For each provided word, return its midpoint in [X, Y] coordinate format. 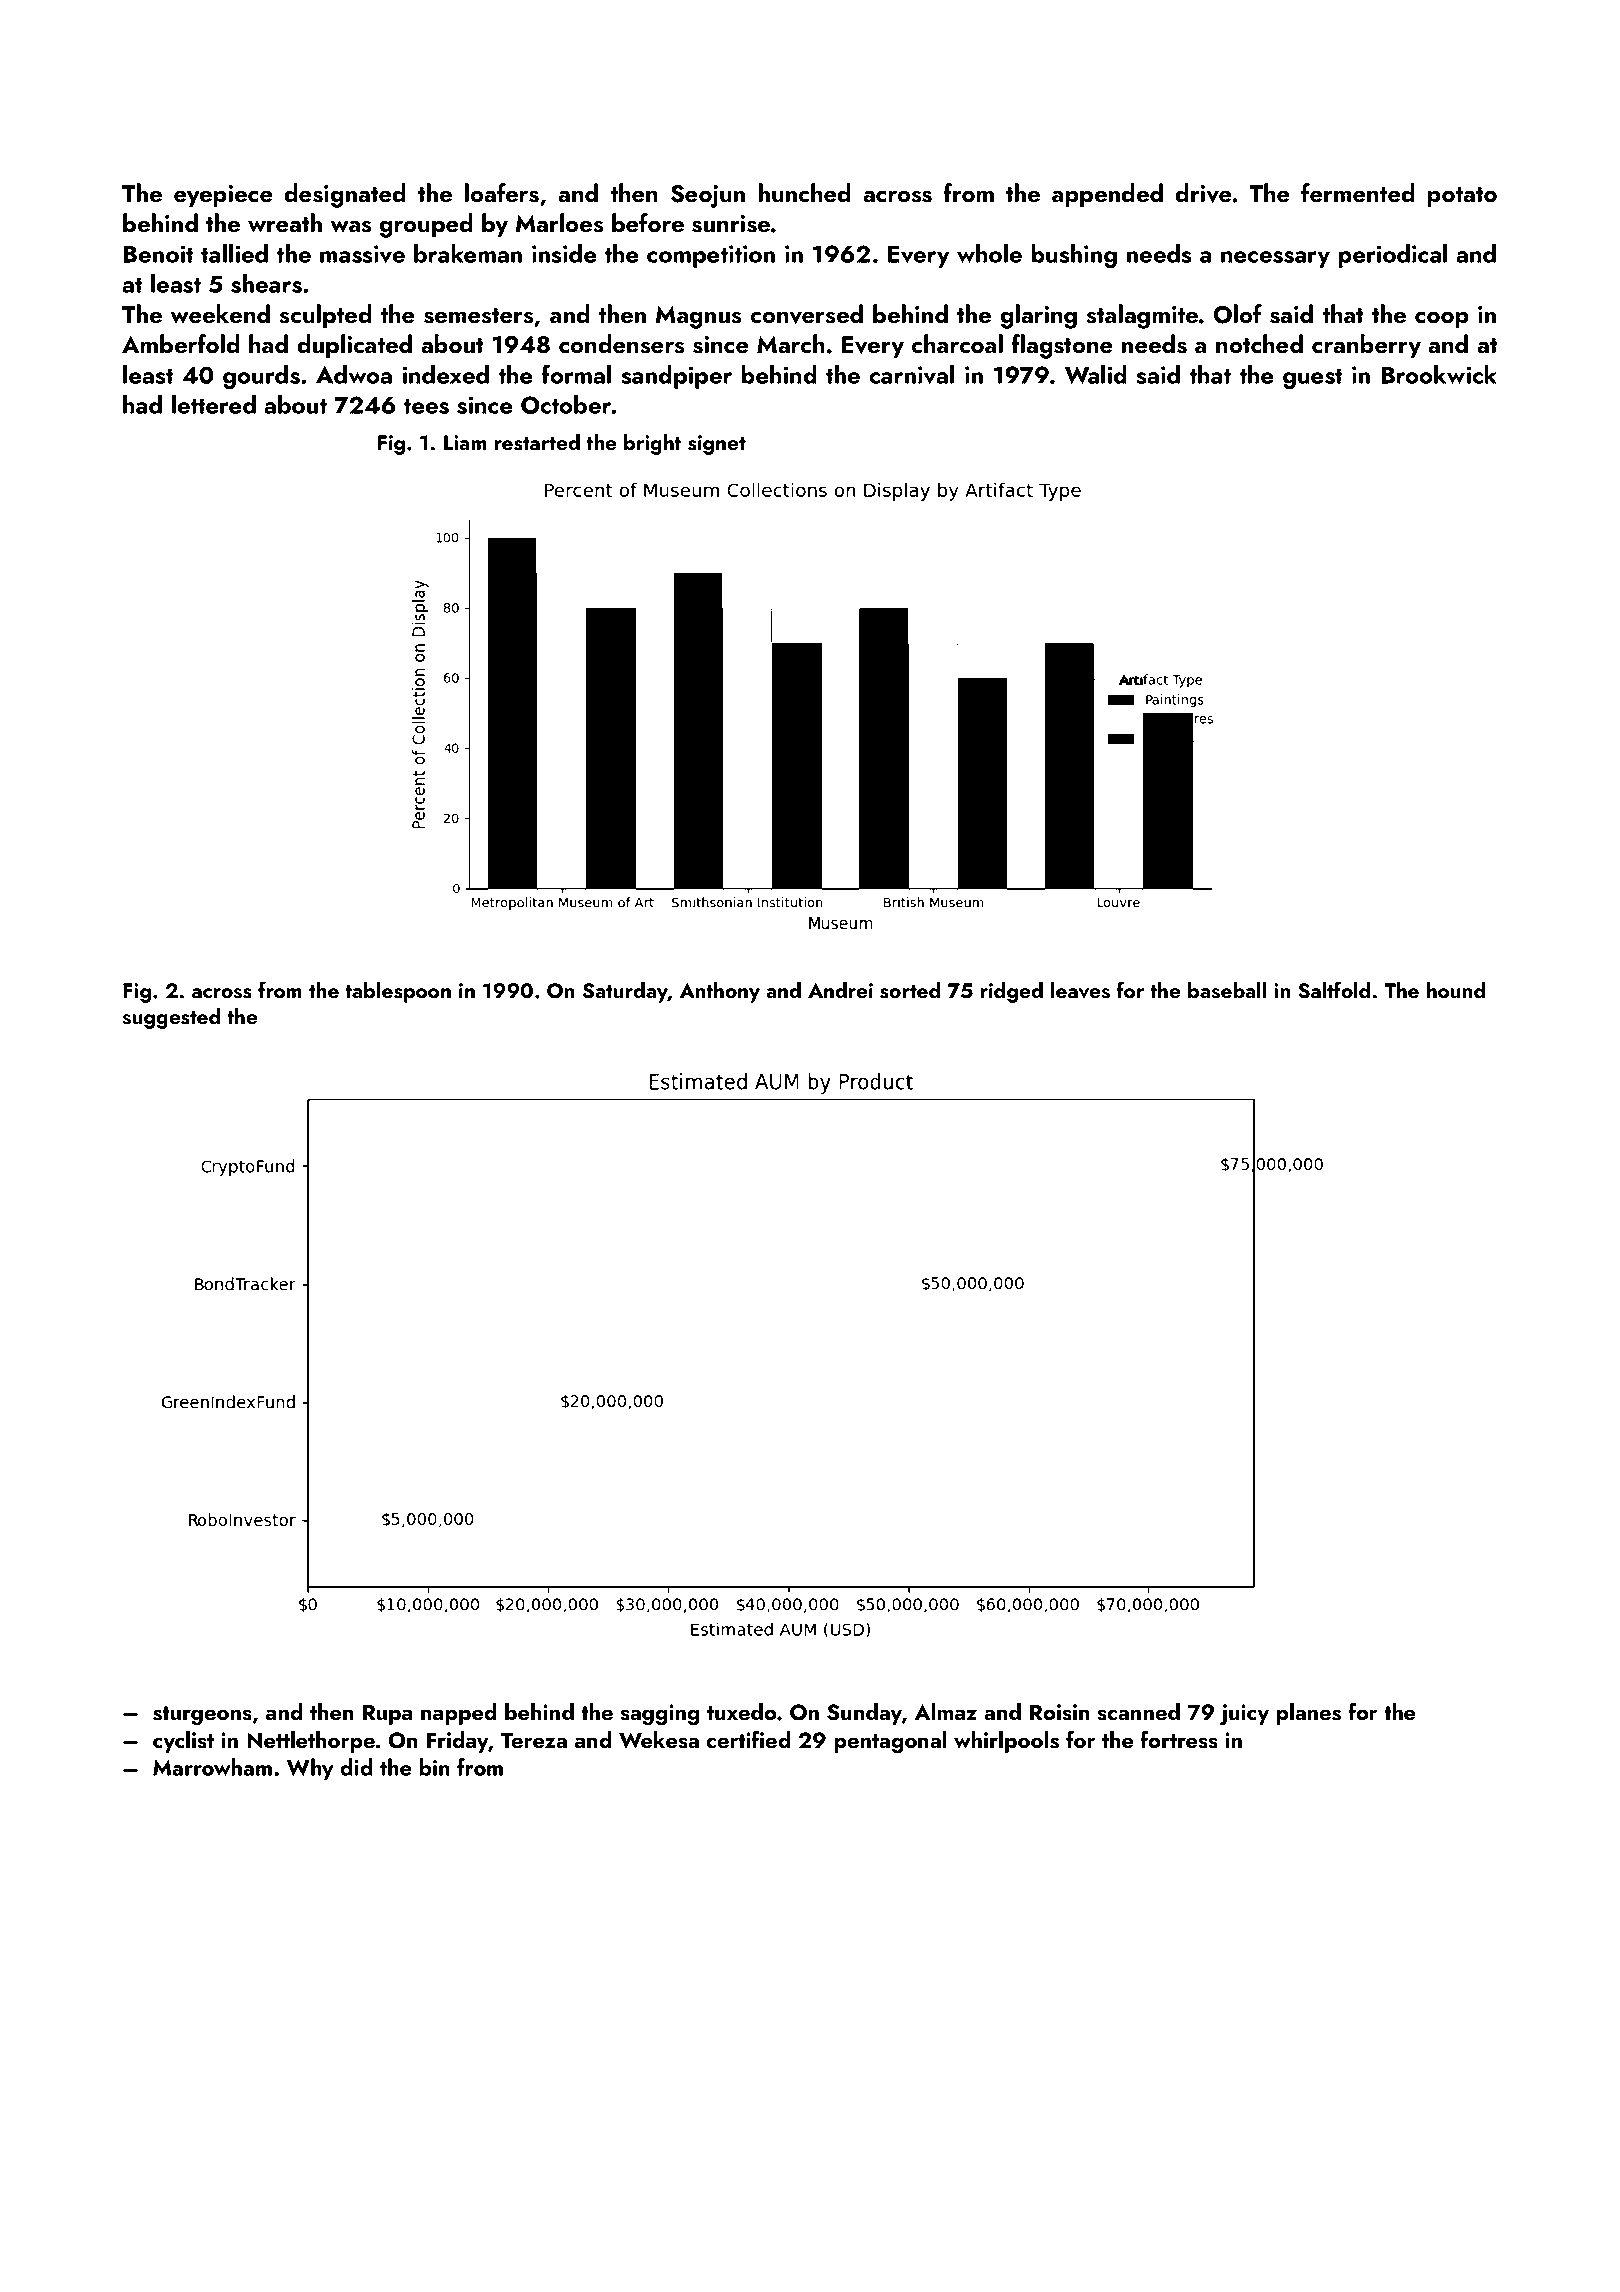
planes [1308, 1714]
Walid [1096, 374]
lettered [214, 404]
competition [711, 256]
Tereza [534, 1740]
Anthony [719, 992]
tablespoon [398, 992]
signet [717, 445]
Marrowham [212, 1767]
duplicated [354, 346]
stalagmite [1142, 316]
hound [1456, 990]
